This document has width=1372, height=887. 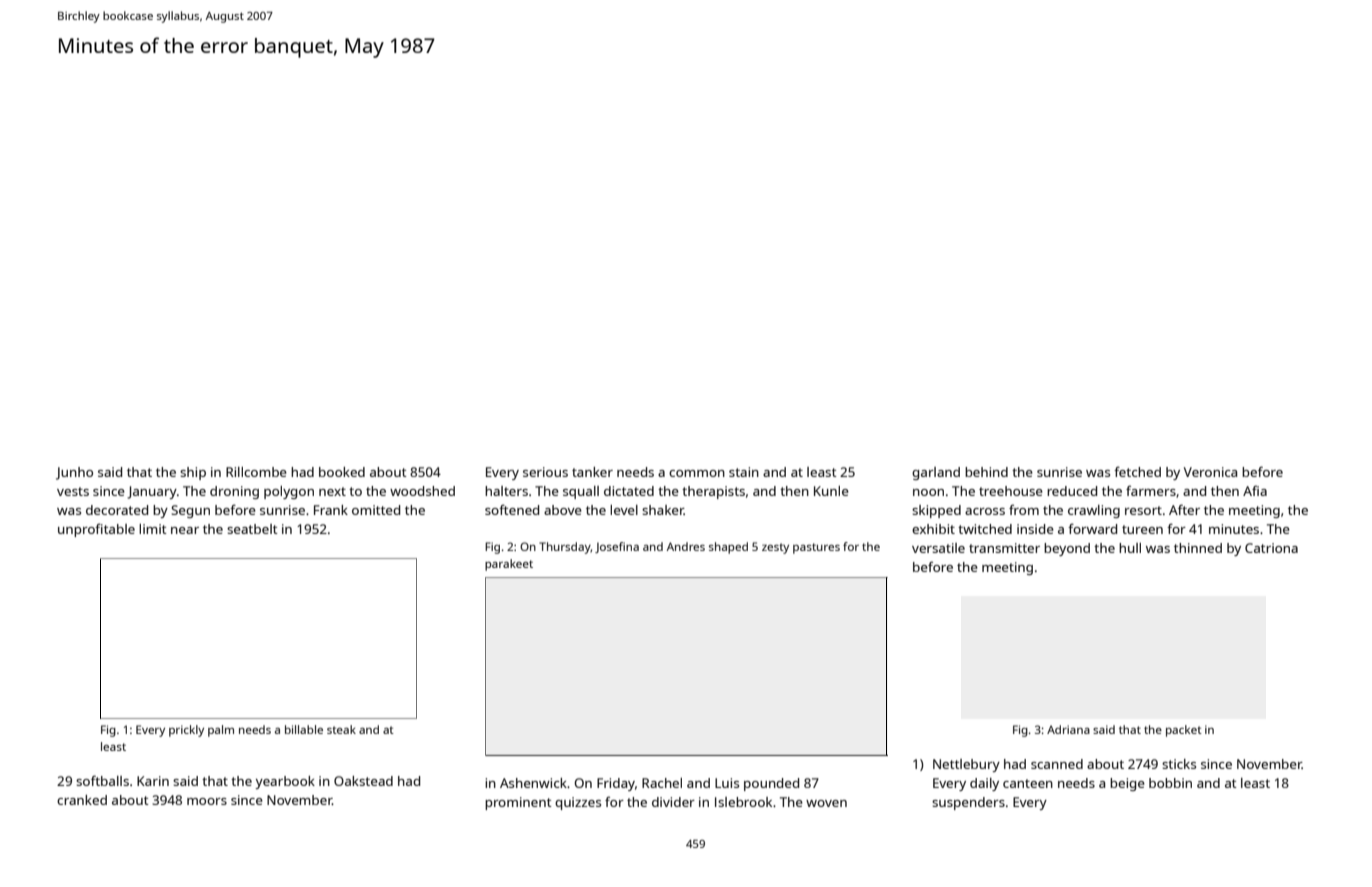 What do you see at coordinates (96, 530) in the document?
I see `unprofitable` at bounding box center [96, 530].
